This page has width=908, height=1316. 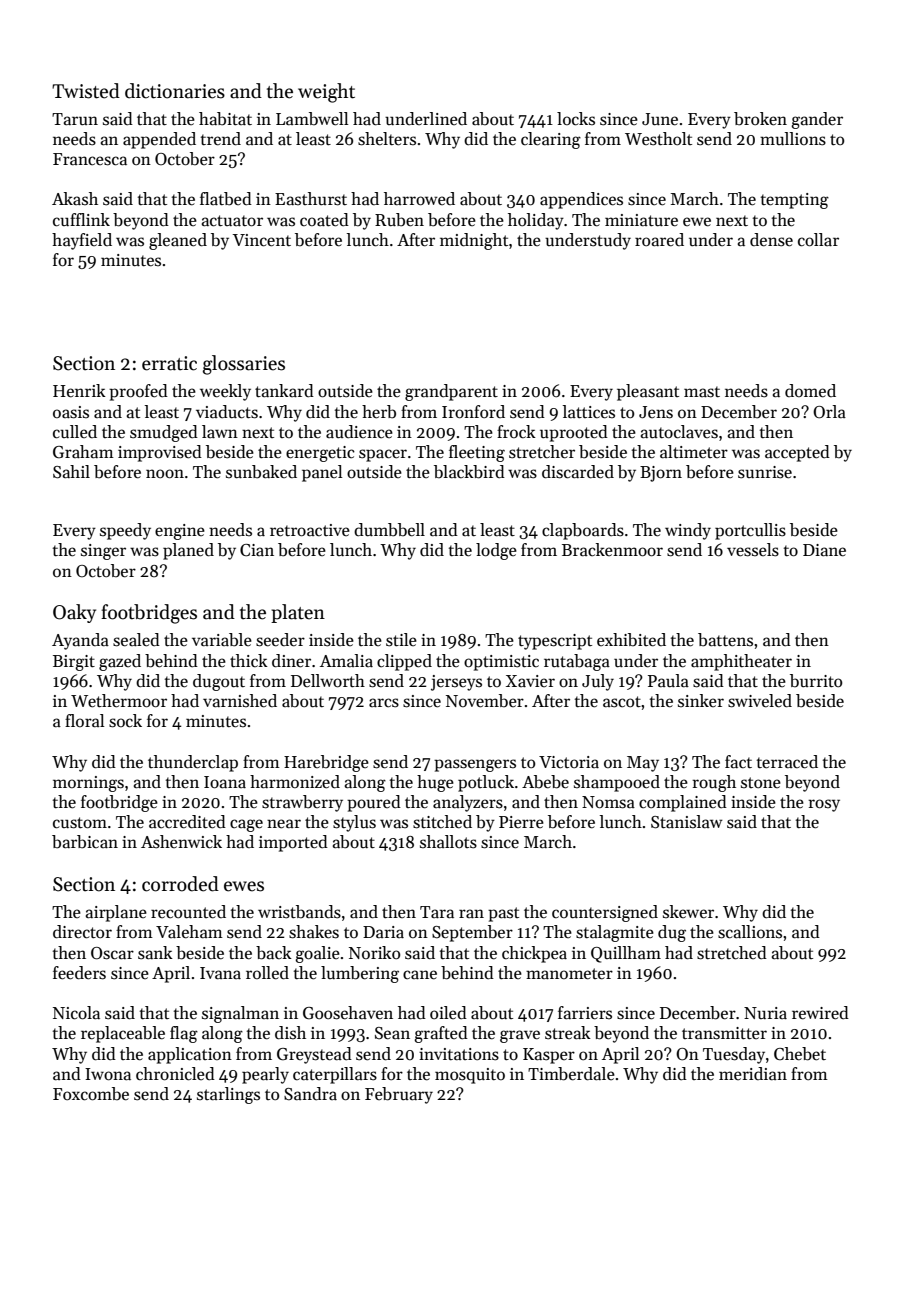 I want to click on mast, so click(x=702, y=392).
